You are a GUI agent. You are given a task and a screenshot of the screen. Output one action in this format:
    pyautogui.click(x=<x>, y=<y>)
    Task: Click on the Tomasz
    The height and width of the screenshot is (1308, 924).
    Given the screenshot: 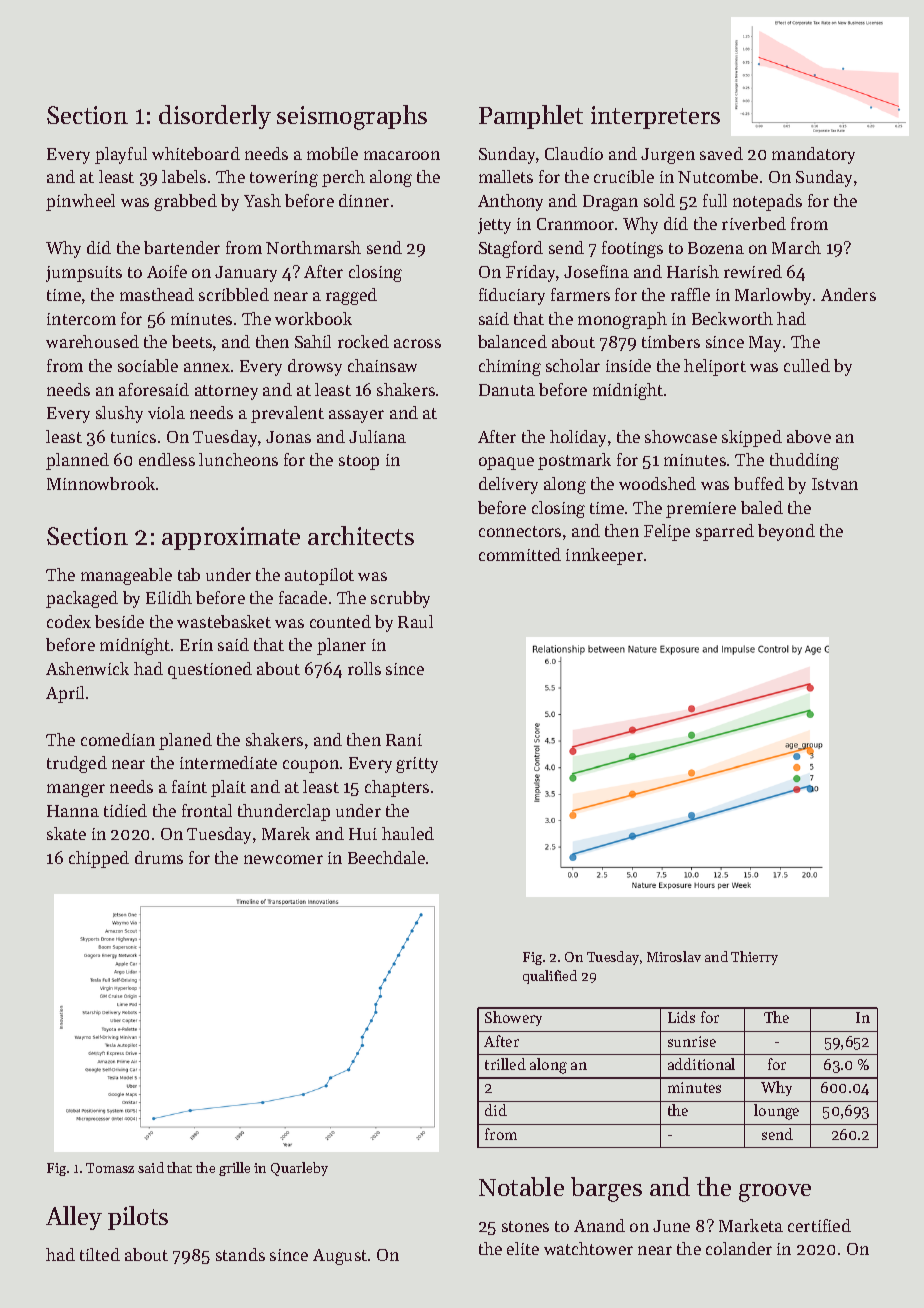 What is the action you would take?
    pyautogui.click(x=110, y=1168)
